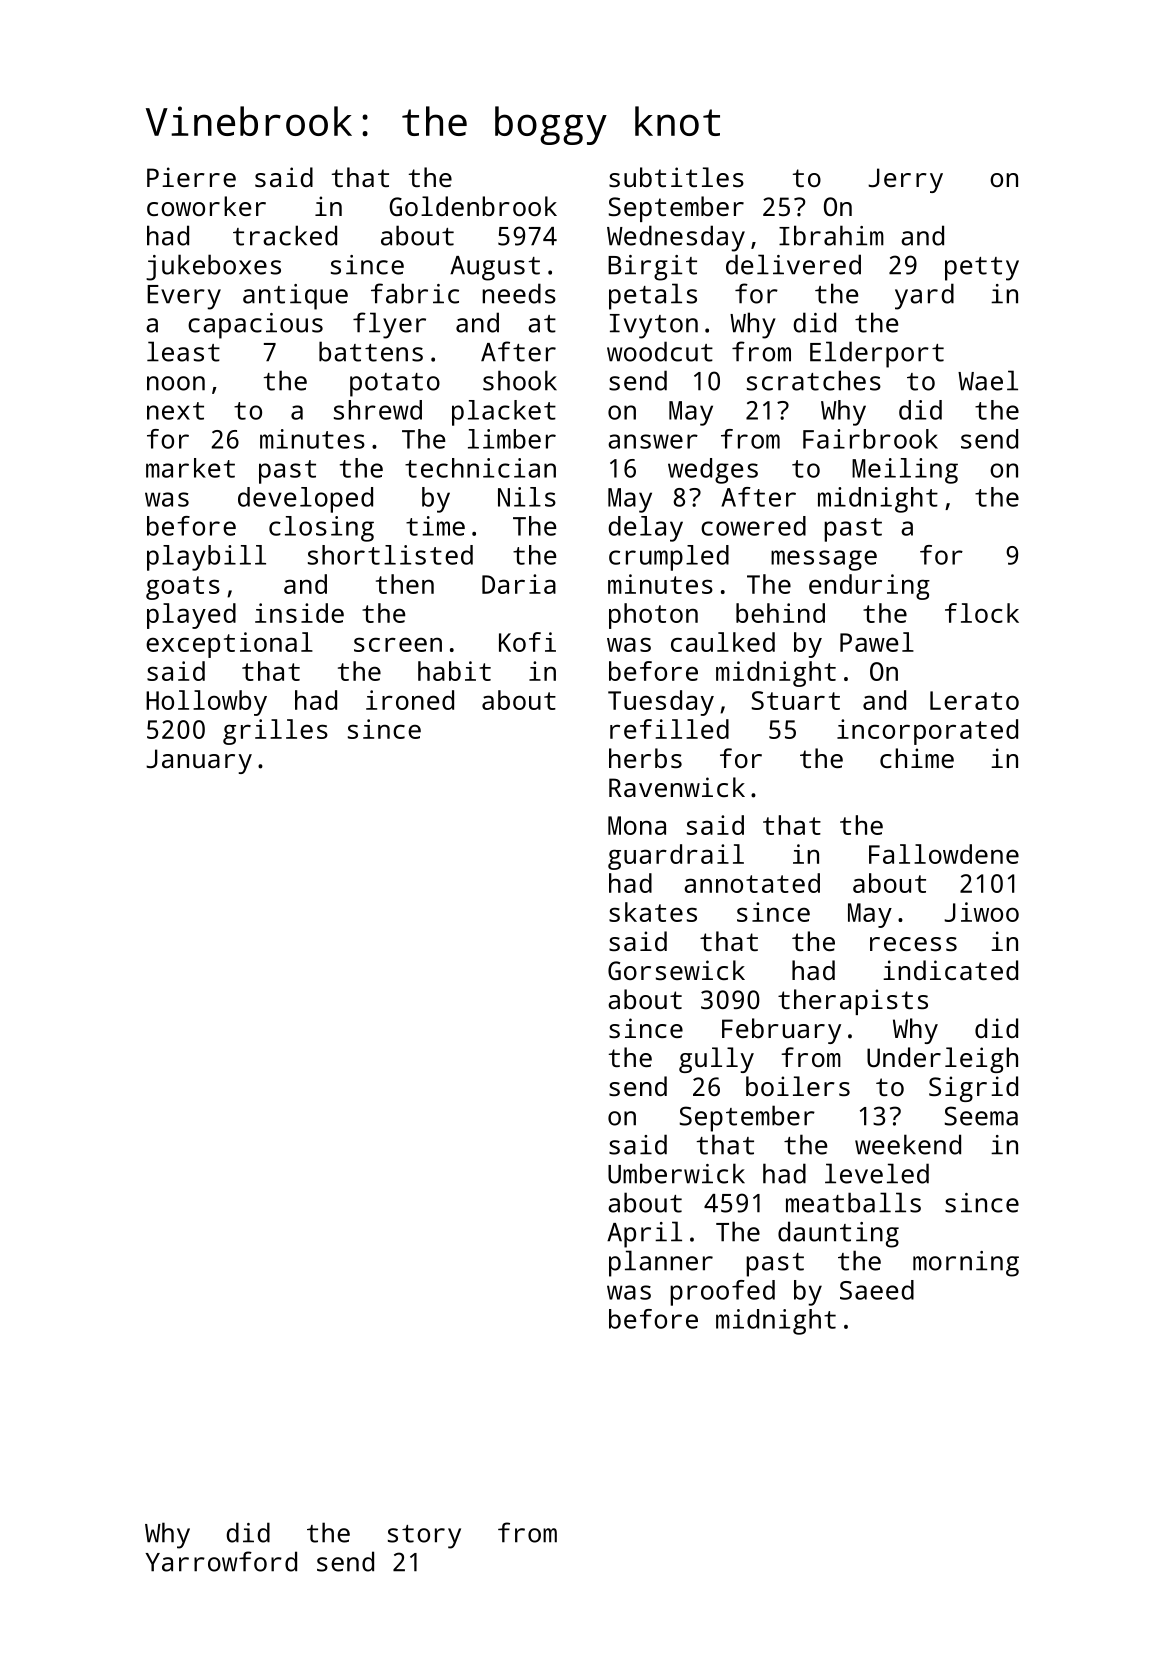 The width and height of the image is (1165, 1654). Describe the element at coordinates (424, 1537) in the image. I see `story` at that location.
